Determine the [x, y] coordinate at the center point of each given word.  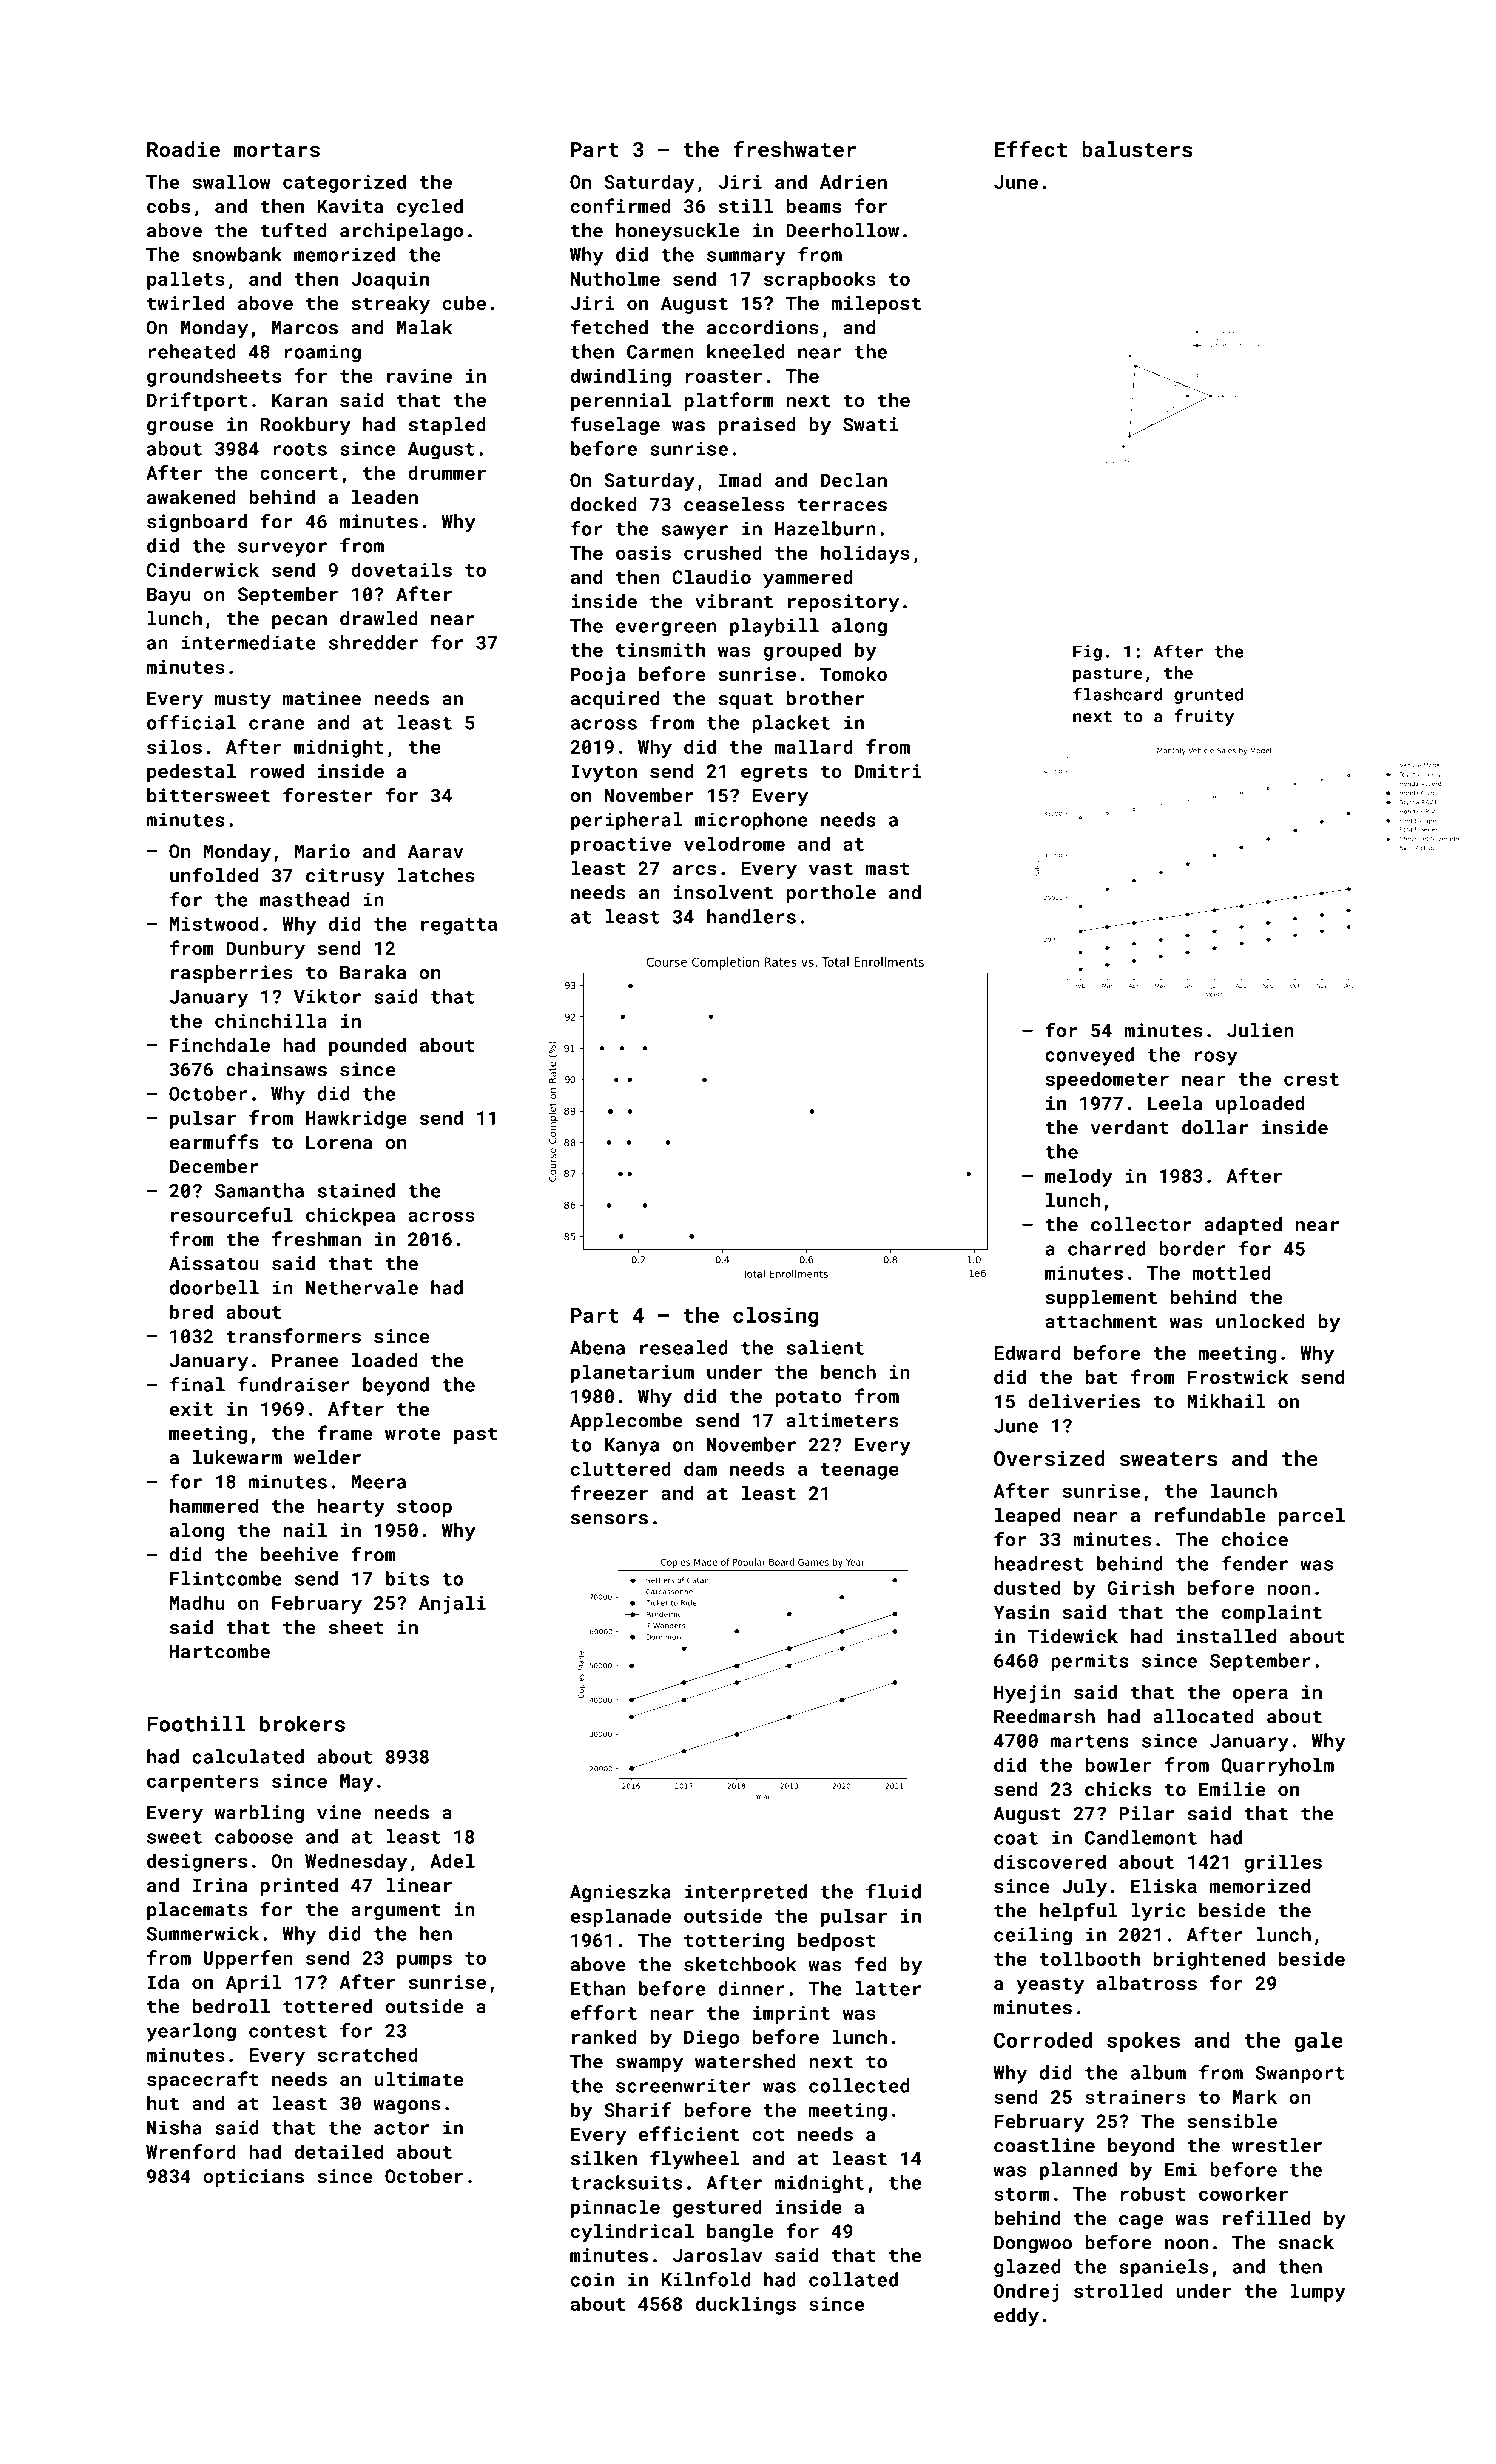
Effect [1031, 149]
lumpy [1318, 2292]
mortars [277, 150]
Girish [1141, 1587]
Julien [1260, 1030]
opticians [253, 2178]
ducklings [746, 2305]
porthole [831, 894]
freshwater [794, 149]
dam [700, 1468]
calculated [248, 1756]
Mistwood [214, 923]
